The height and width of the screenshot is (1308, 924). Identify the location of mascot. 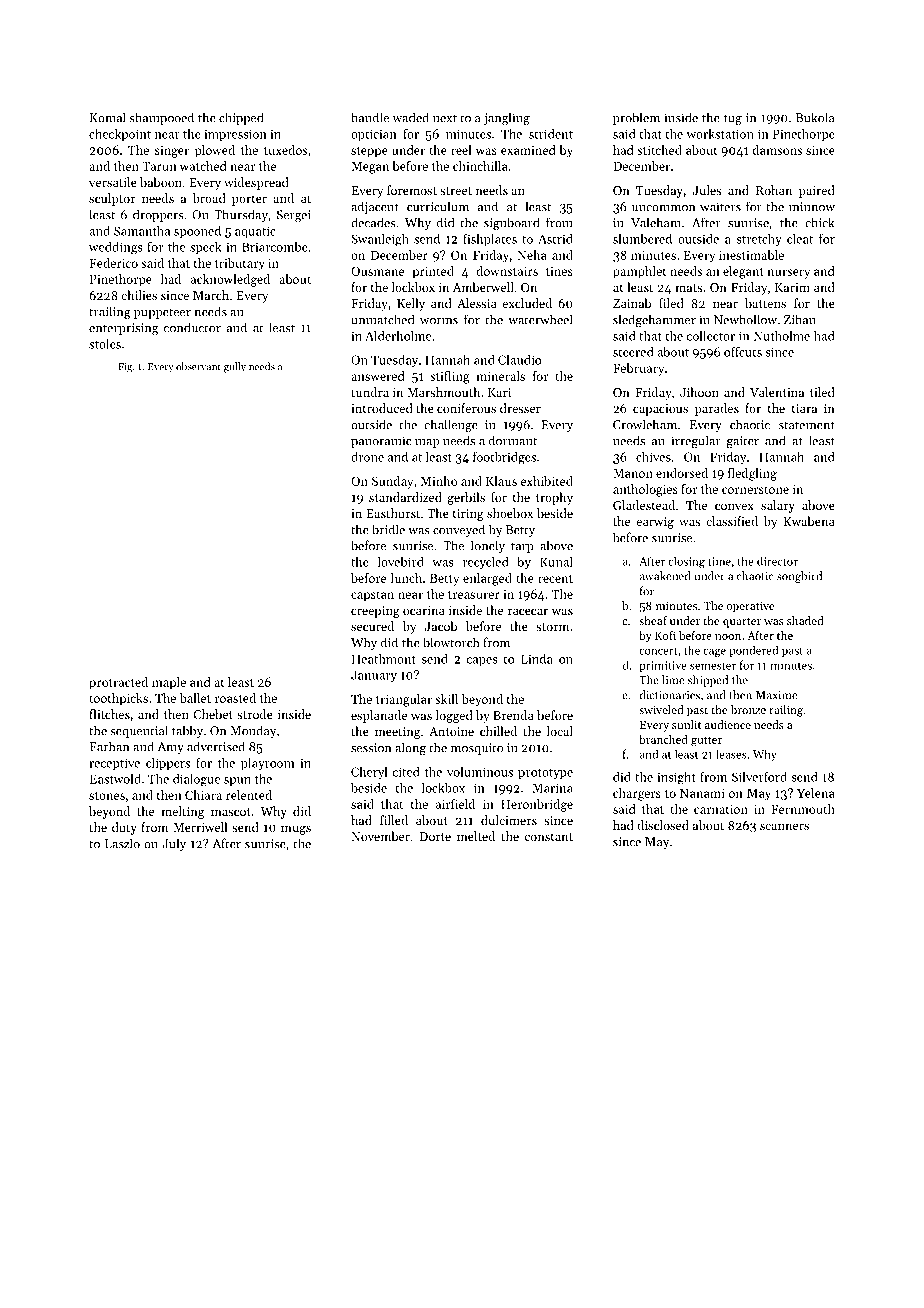
(231, 812).
